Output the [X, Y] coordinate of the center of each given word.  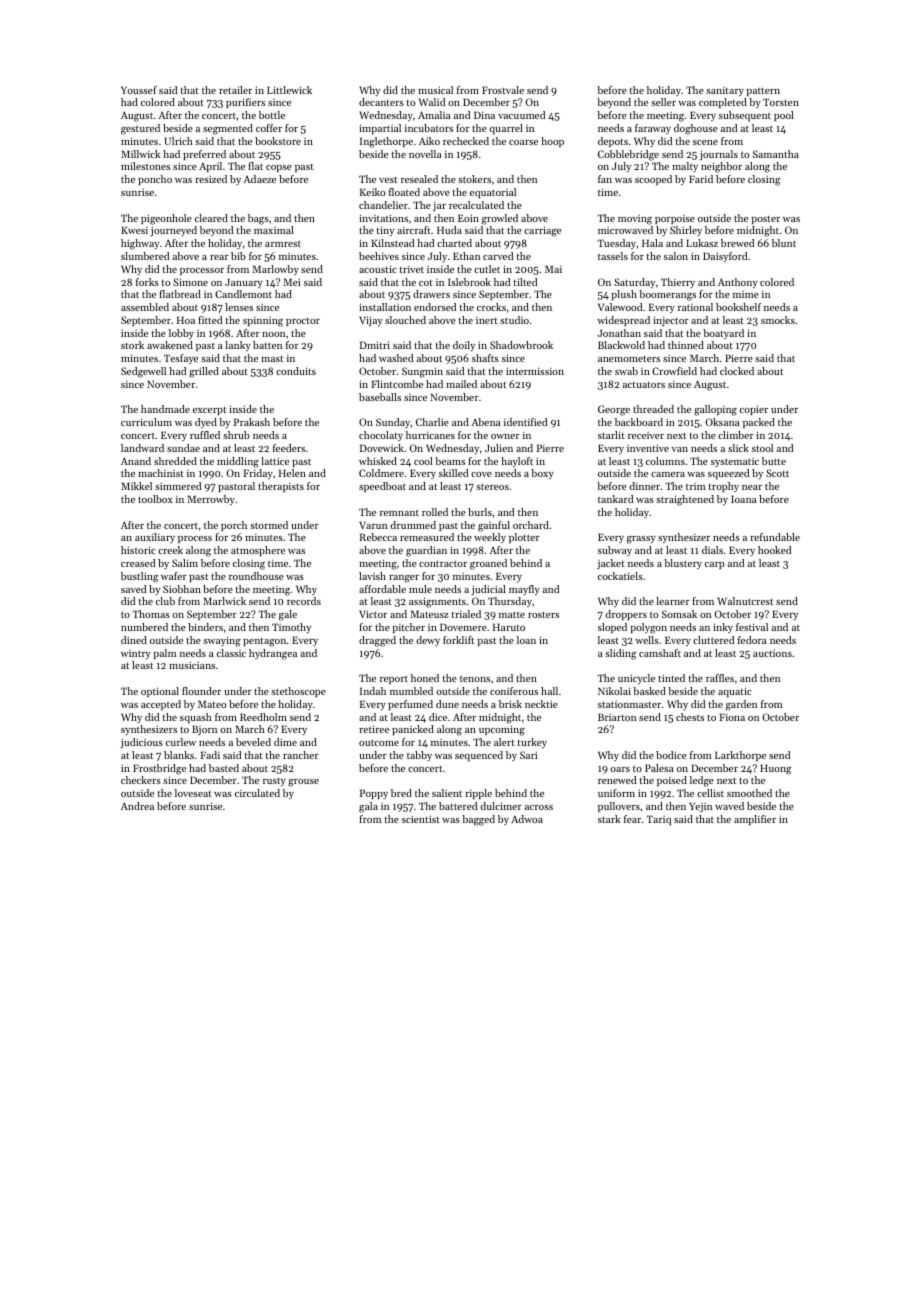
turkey [532, 743]
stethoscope [298, 692]
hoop [552, 142]
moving [635, 220]
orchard [531, 525]
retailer [235, 90]
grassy [641, 540]
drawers [431, 294]
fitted [210, 320]
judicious [141, 743]
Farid [701, 179]
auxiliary [155, 538]
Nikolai [614, 691]
